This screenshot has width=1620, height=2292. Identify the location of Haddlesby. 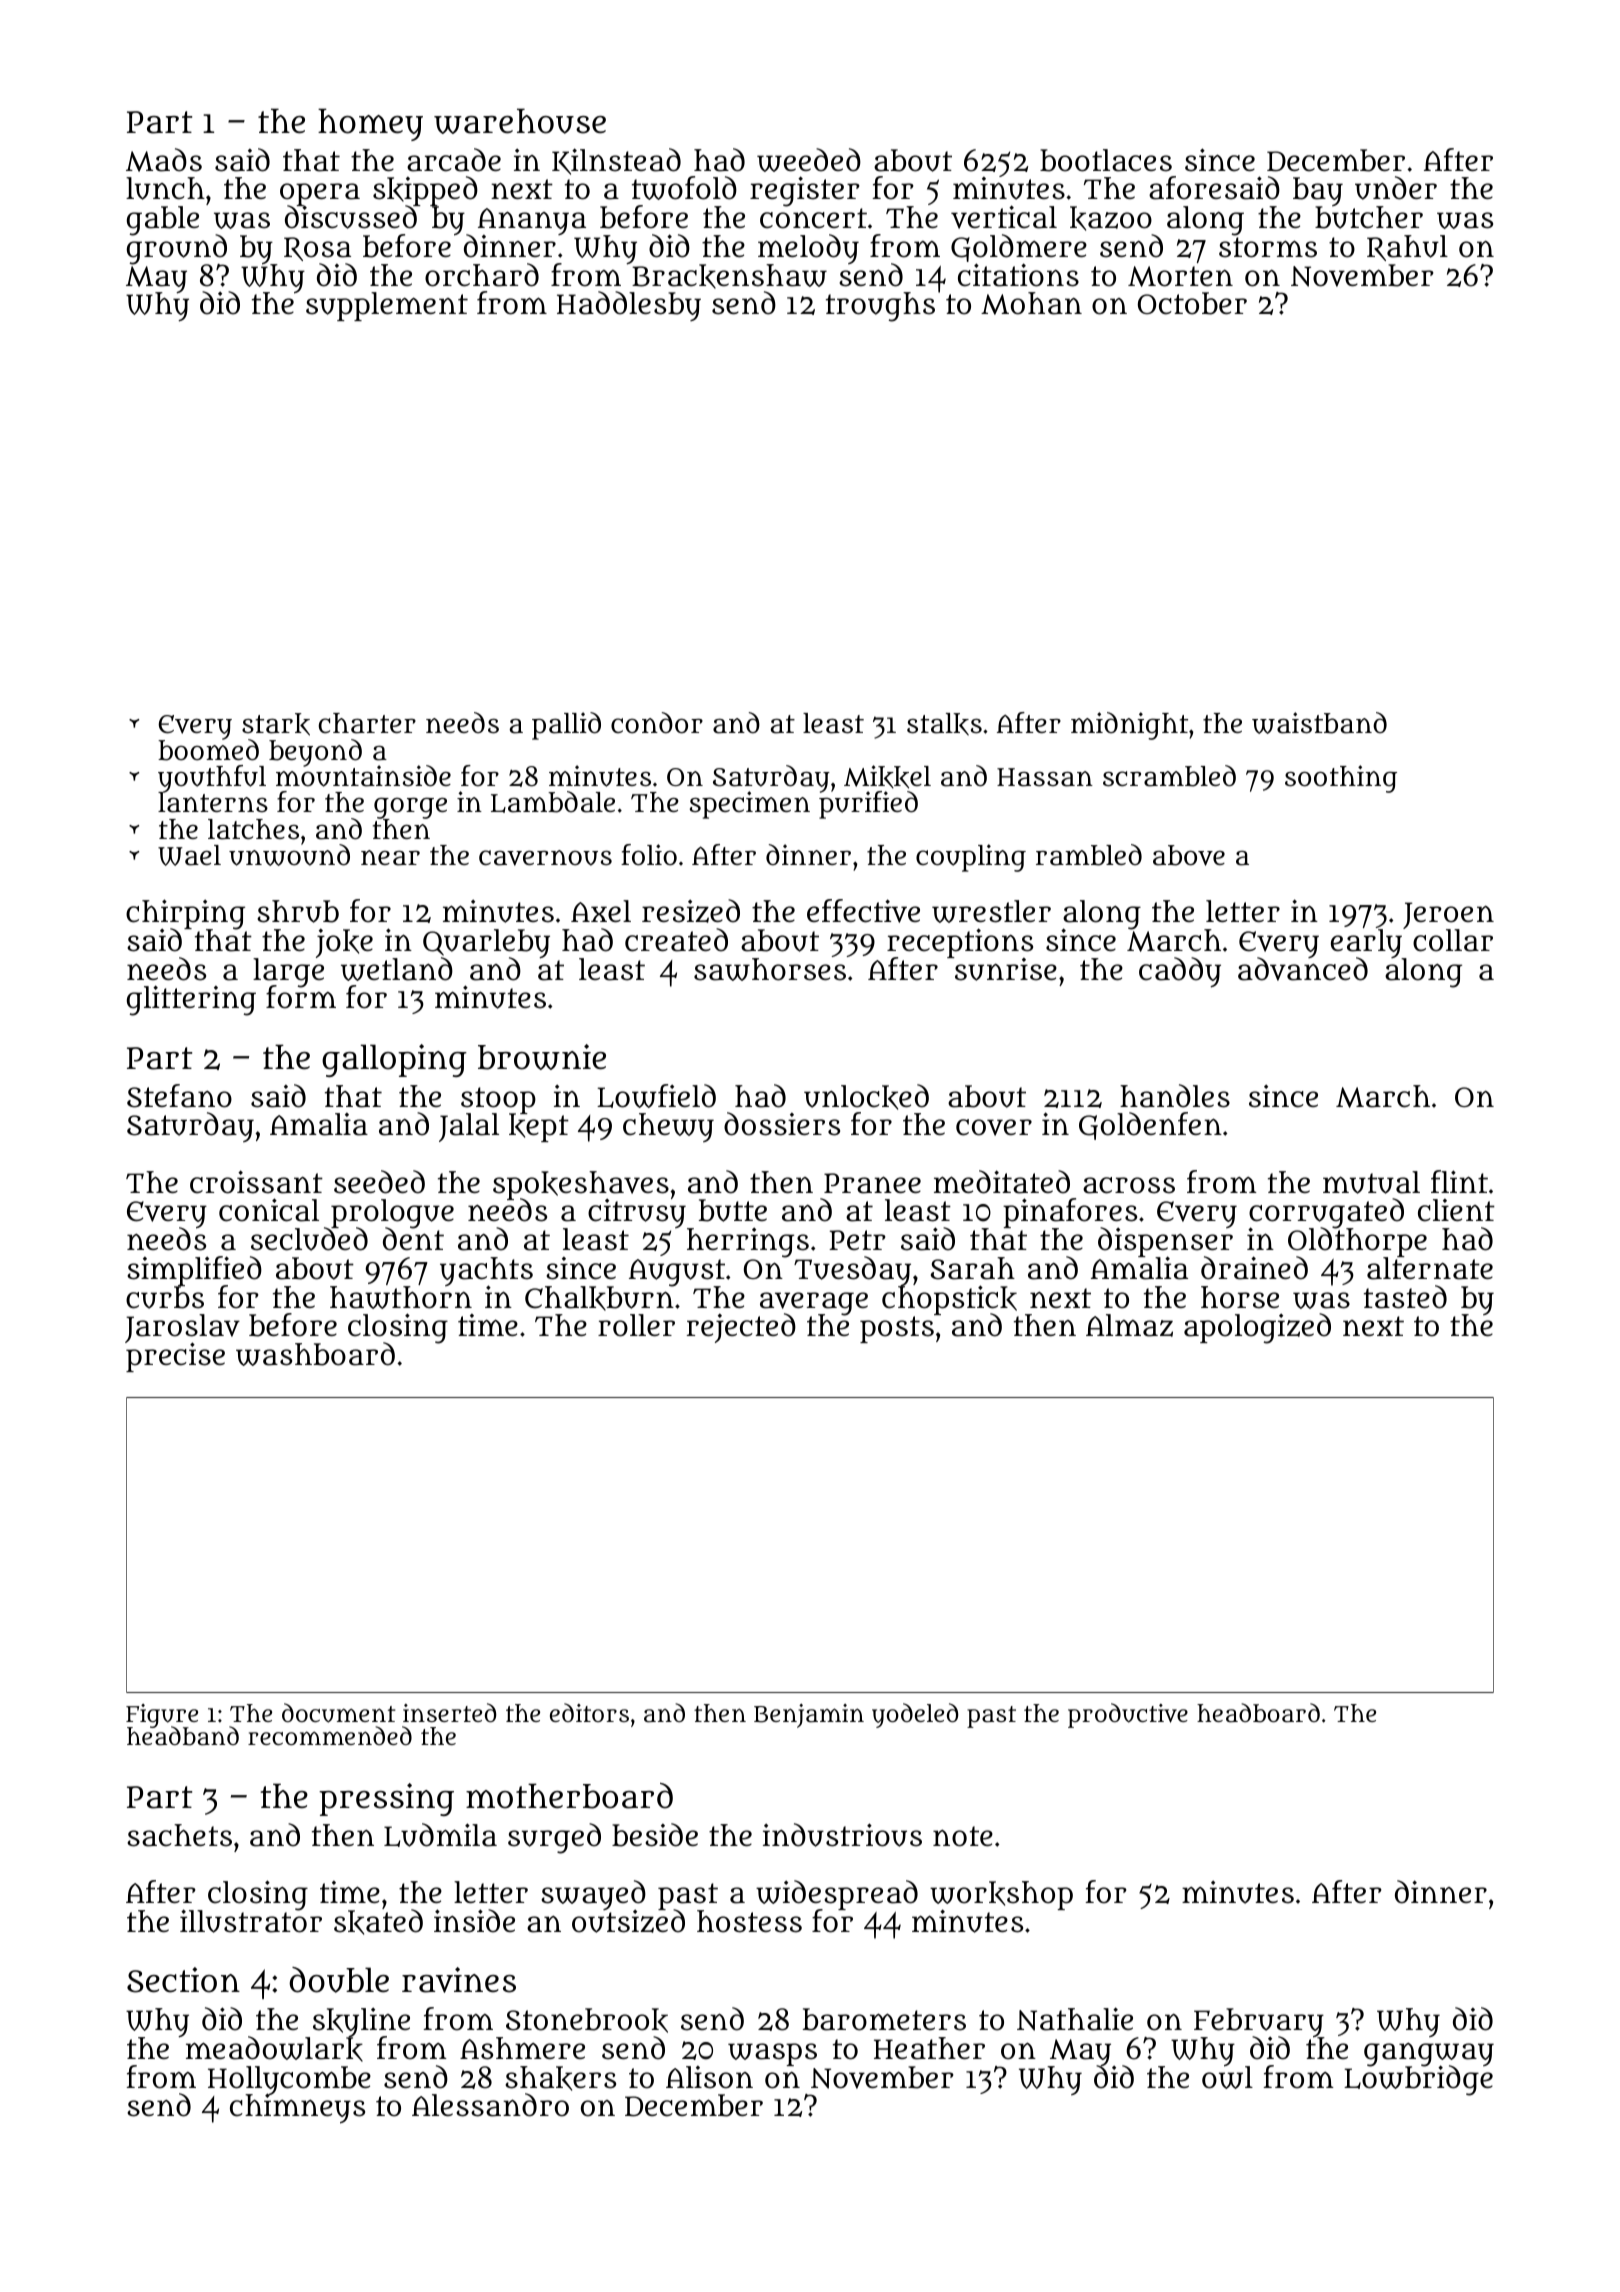
(629, 306).
